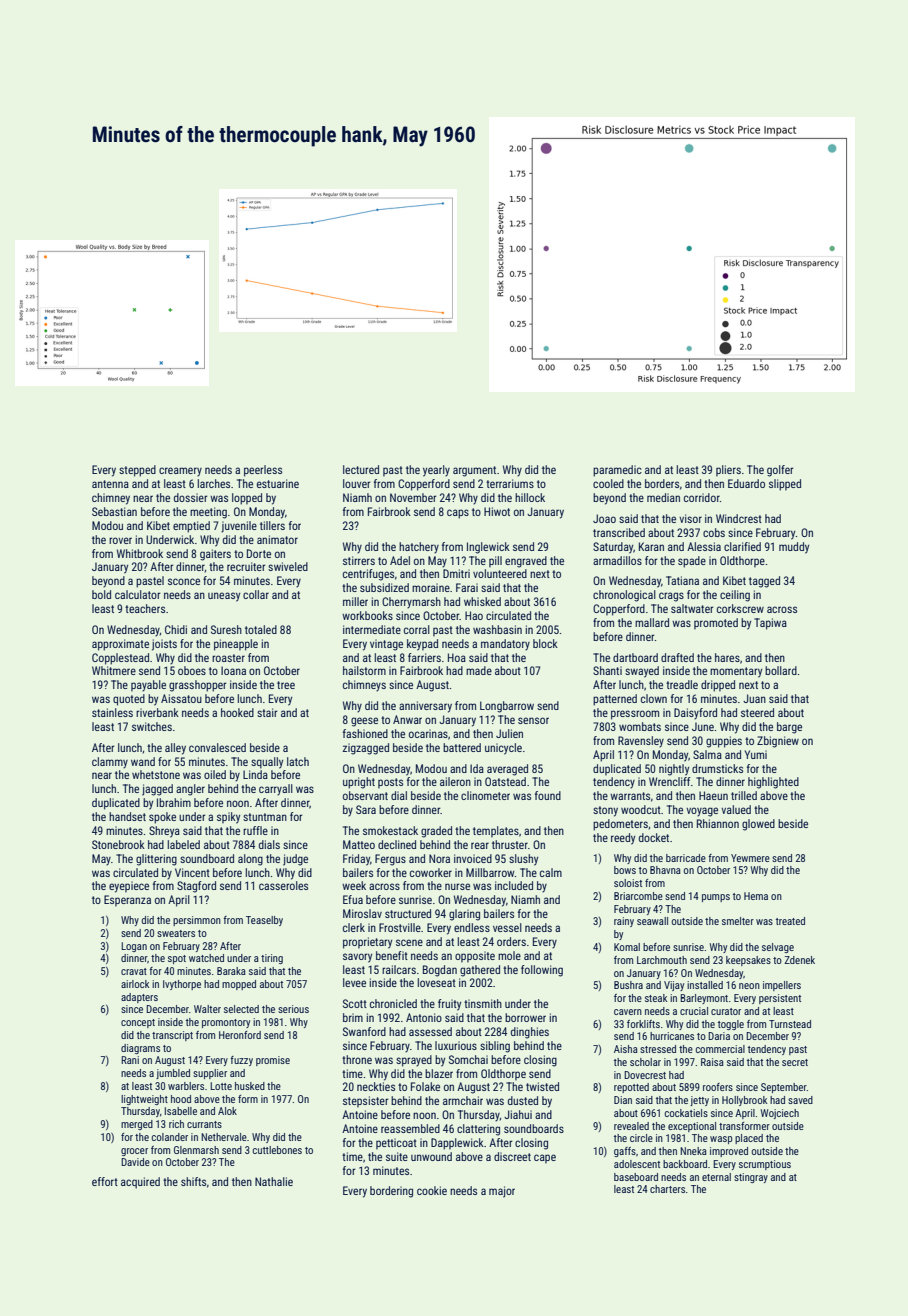 This document has height=1316, width=908. Describe the element at coordinates (514, 885) in the document. I see `included` at that location.
